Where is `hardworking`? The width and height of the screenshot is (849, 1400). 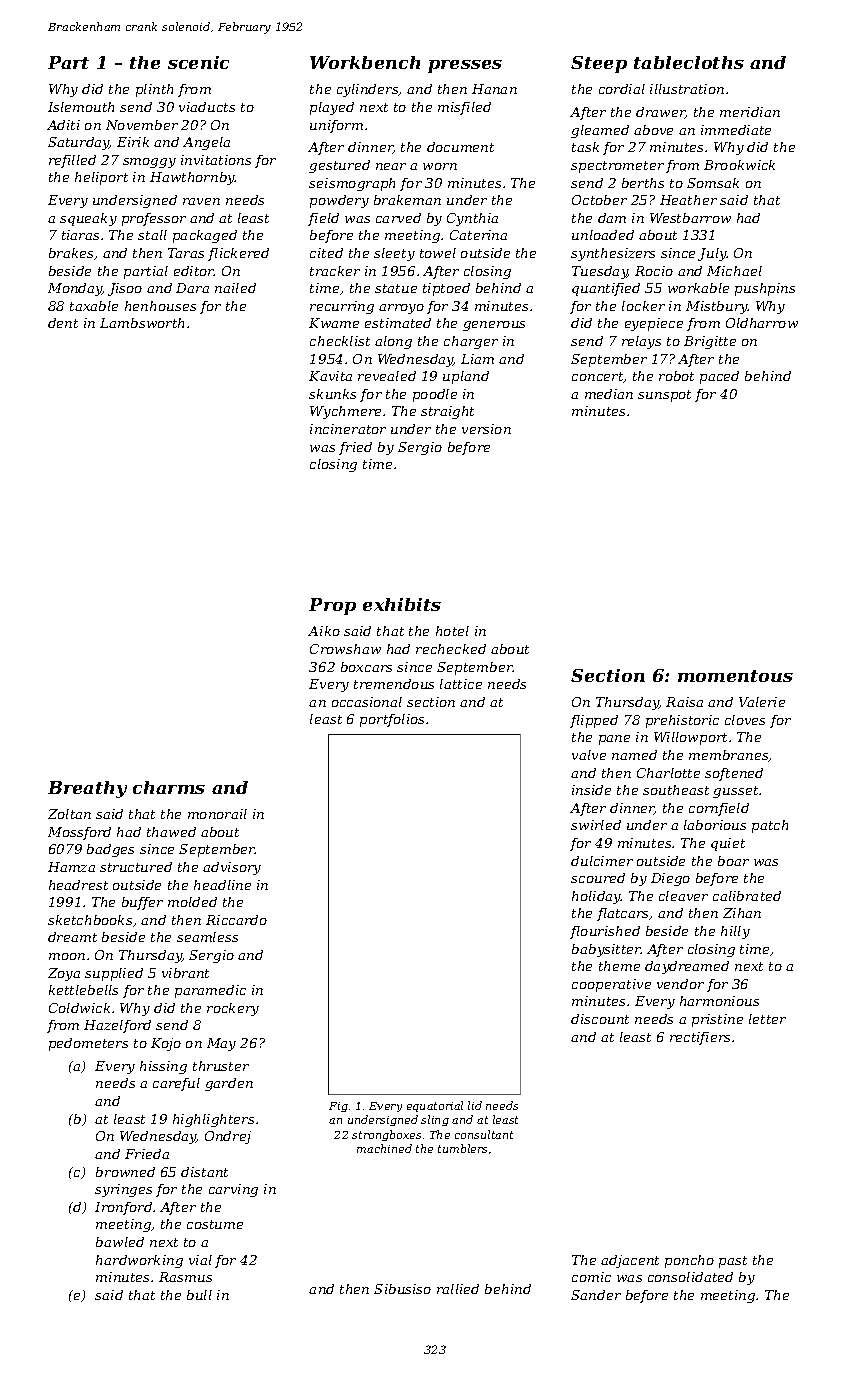
hardworking is located at coordinates (139, 1261).
